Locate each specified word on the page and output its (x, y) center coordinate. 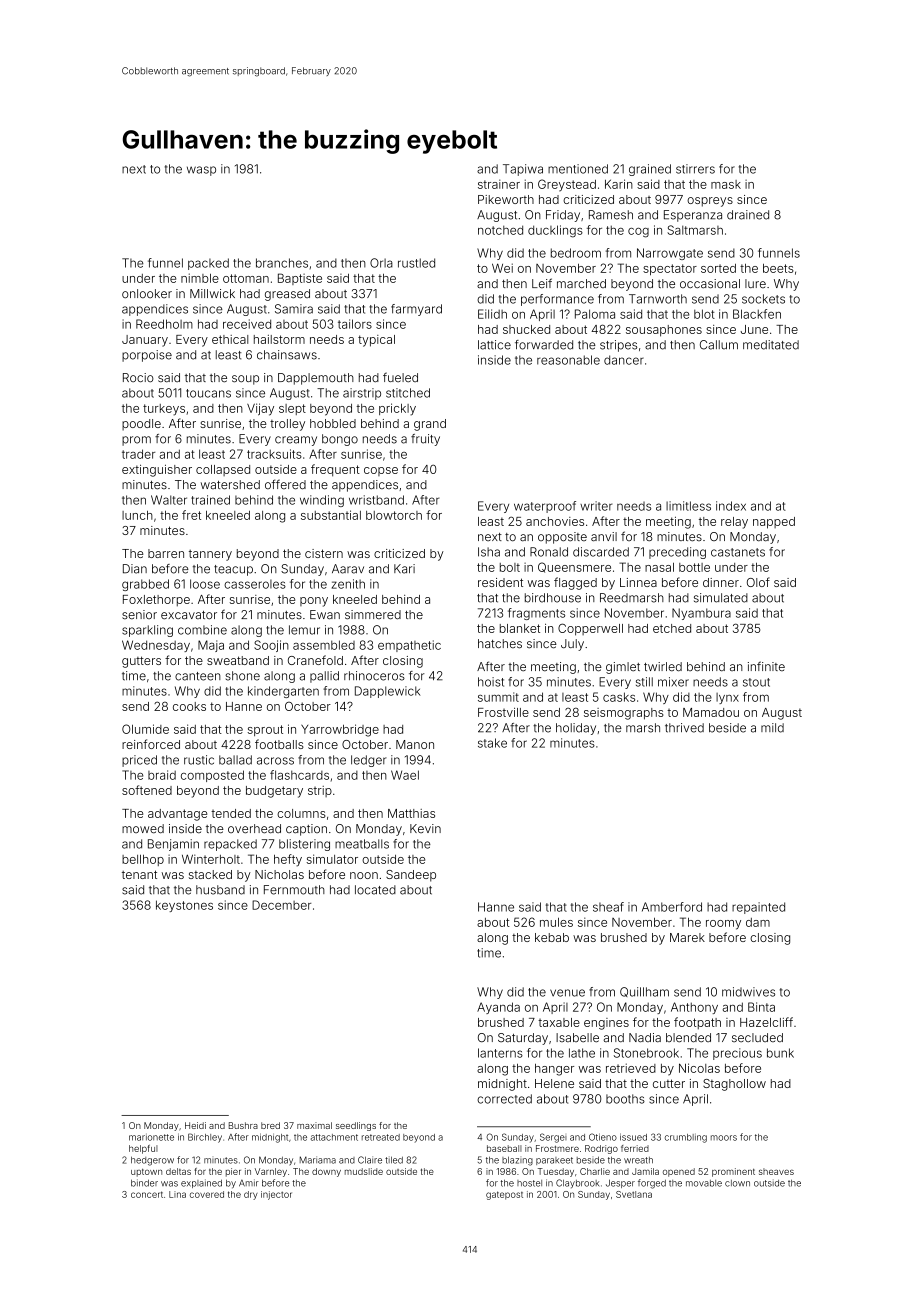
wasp (201, 171)
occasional (710, 284)
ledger (369, 761)
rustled (416, 263)
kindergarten (283, 692)
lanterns (500, 1053)
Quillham (644, 992)
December (281, 905)
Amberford (672, 907)
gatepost (504, 1195)
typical (376, 341)
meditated (771, 345)
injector (276, 1195)
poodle (141, 425)
